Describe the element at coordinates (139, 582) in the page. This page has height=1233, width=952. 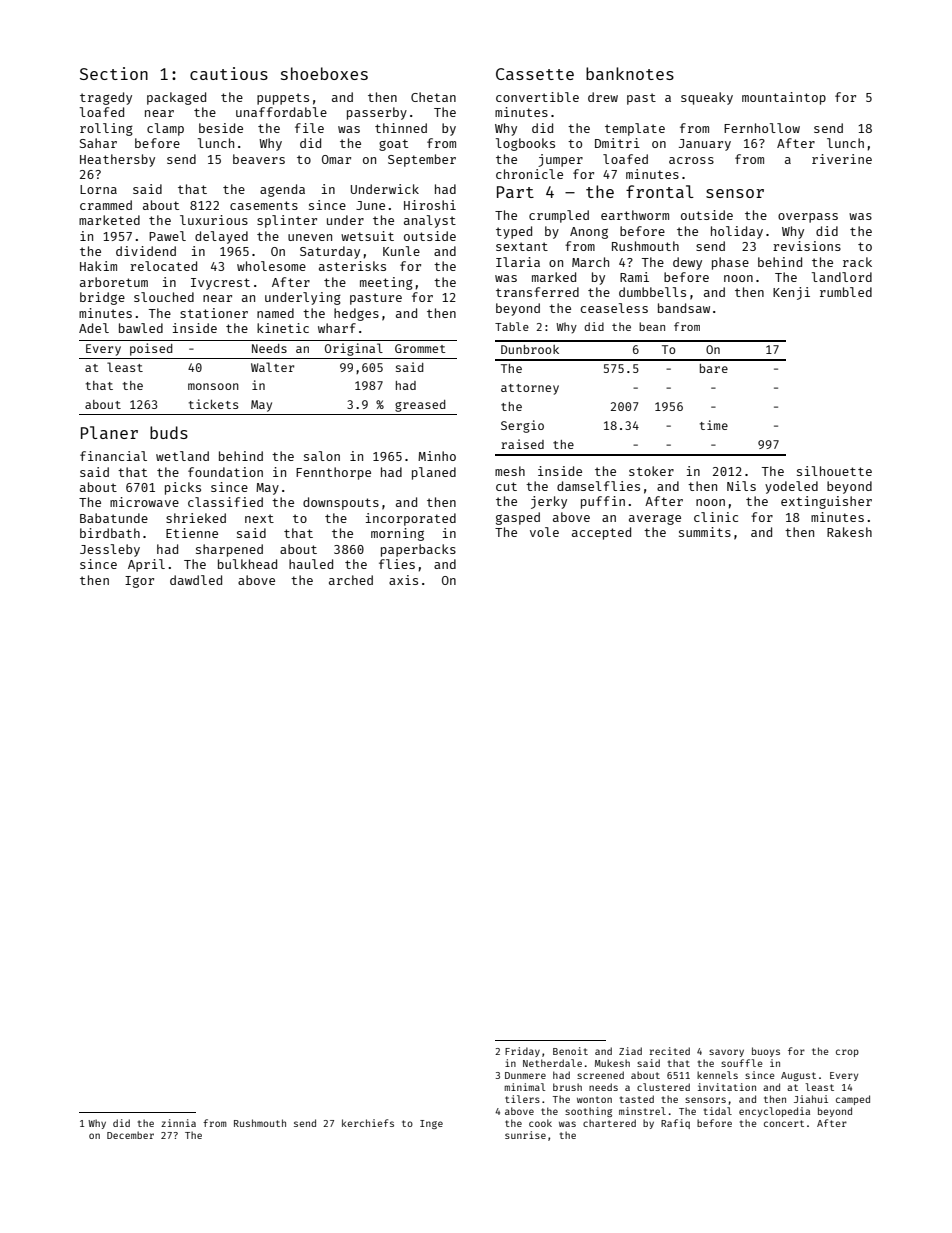
I see `Igor` at that location.
